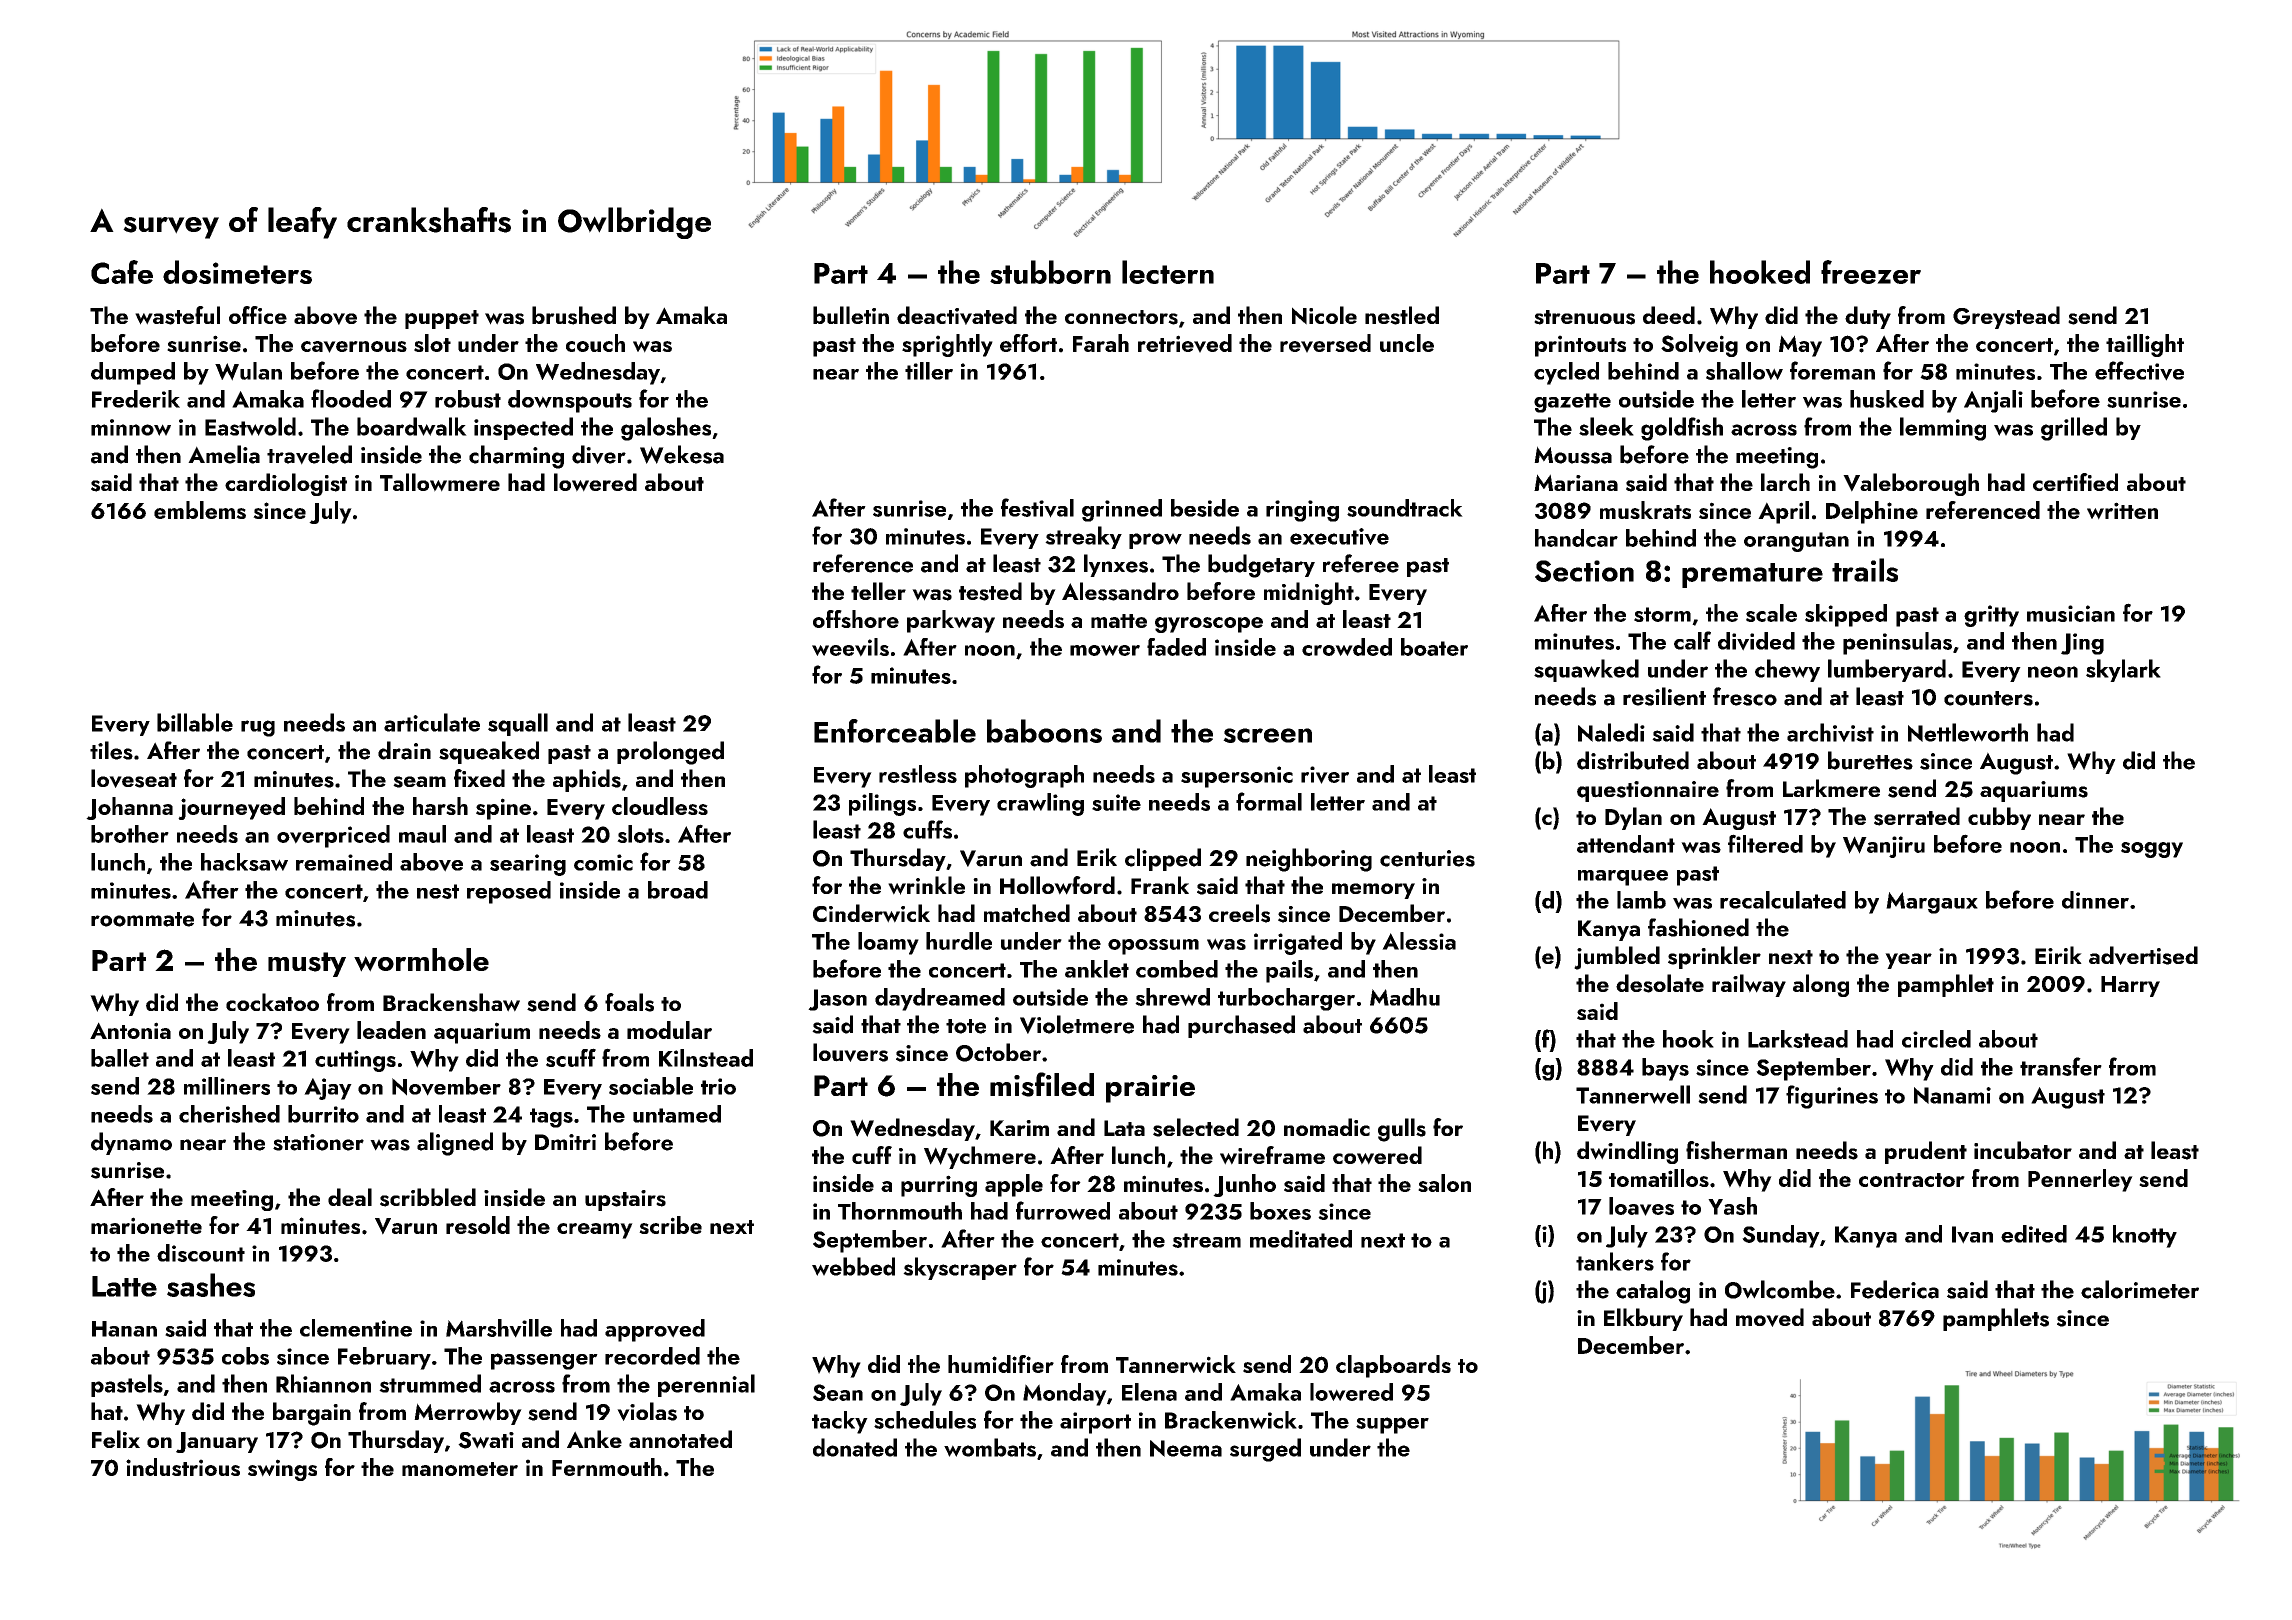 Image resolution: width=2292 pixels, height=1620 pixels. Describe the element at coordinates (1660, 983) in the screenshot. I see `desolate` at that location.
